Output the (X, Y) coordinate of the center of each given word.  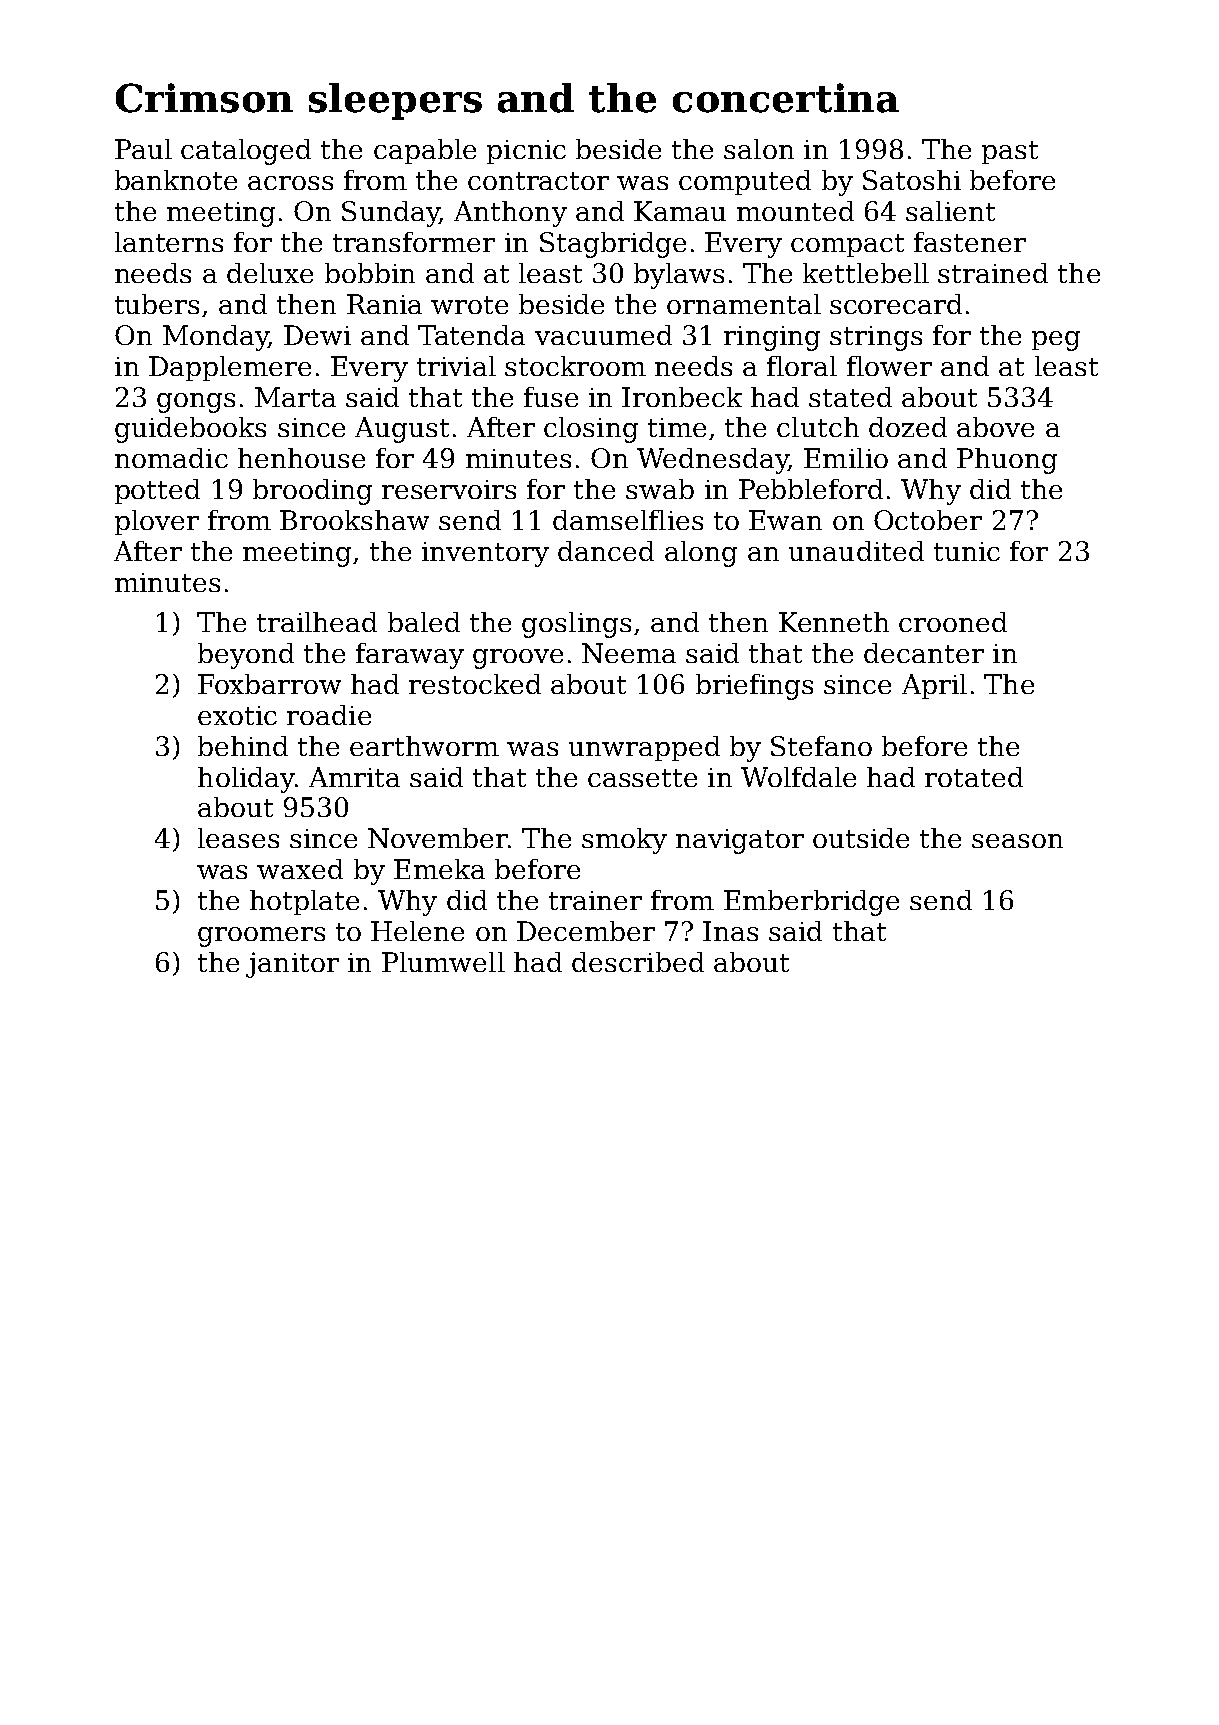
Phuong (1007, 461)
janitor (292, 965)
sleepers (395, 101)
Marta (295, 397)
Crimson (204, 98)
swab (660, 489)
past (1010, 152)
